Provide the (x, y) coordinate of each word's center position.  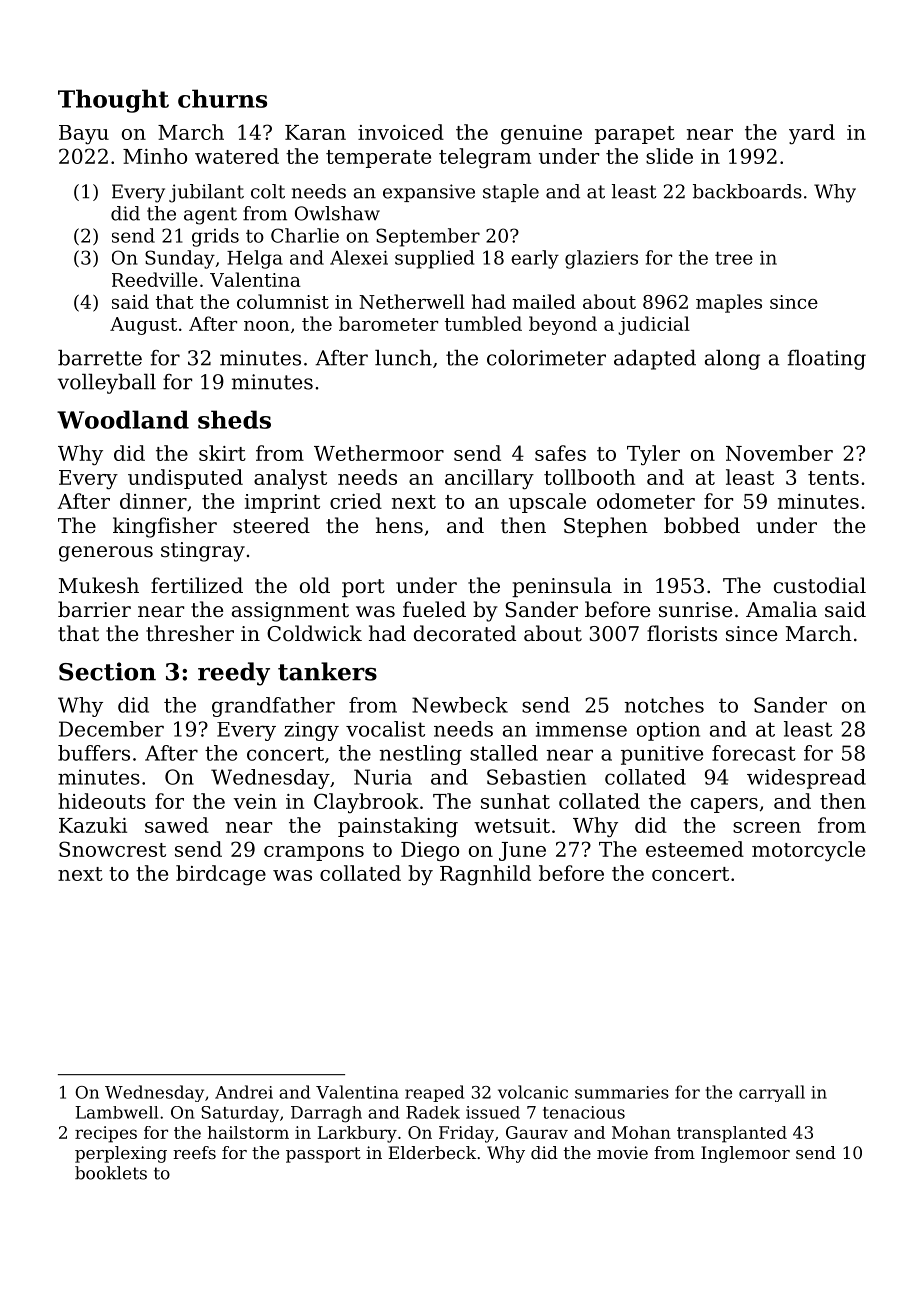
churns (222, 98)
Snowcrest (112, 849)
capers (724, 805)
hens (399, 525)
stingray (203, 552)
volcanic (533, 1092)
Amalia (781, 609)
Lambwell (116, 1112)
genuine (541, 134)
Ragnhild (485, 875)
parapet (635, 135)
